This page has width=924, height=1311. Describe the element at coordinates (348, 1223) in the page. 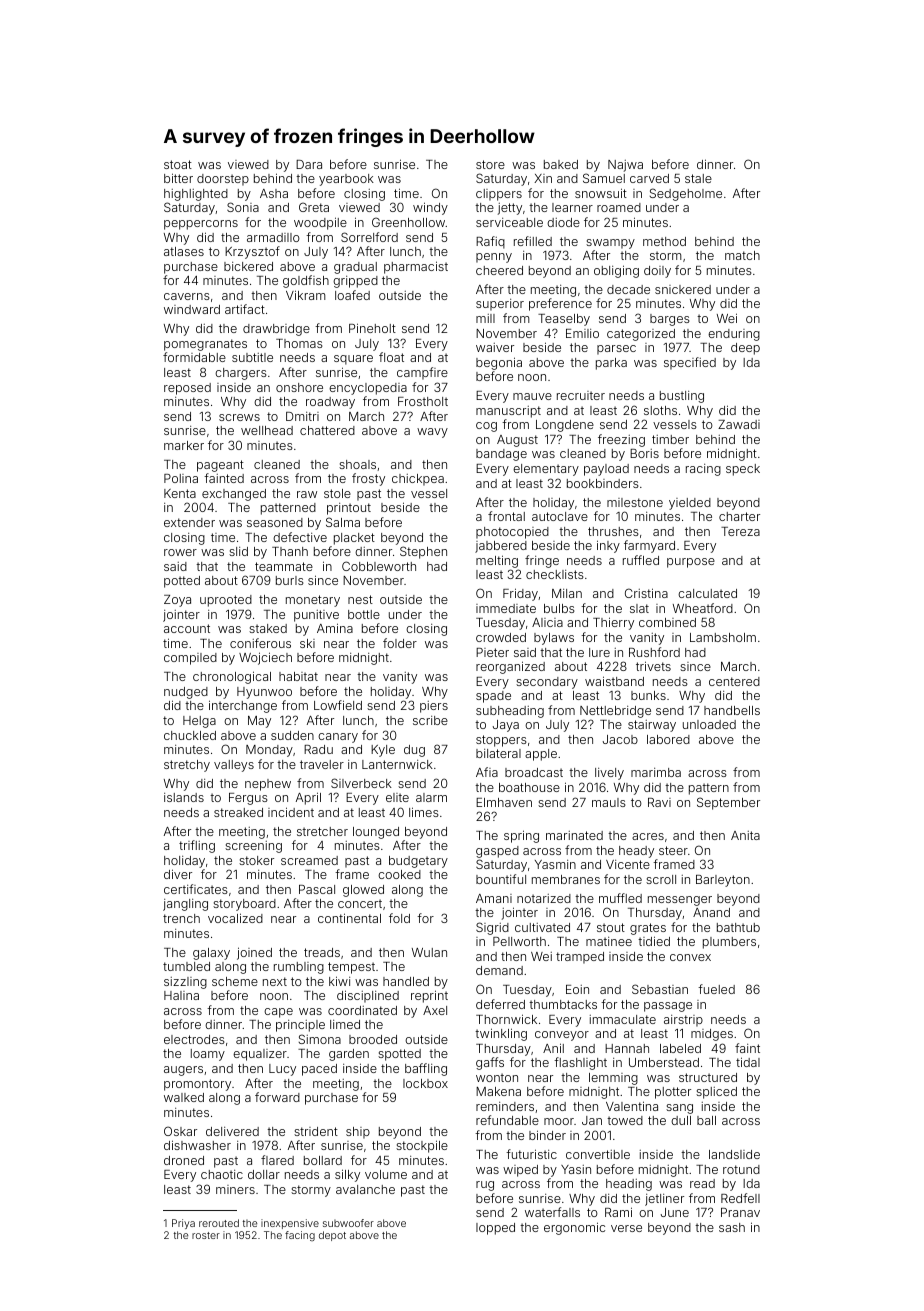

I see `subwoofer` at that location.
